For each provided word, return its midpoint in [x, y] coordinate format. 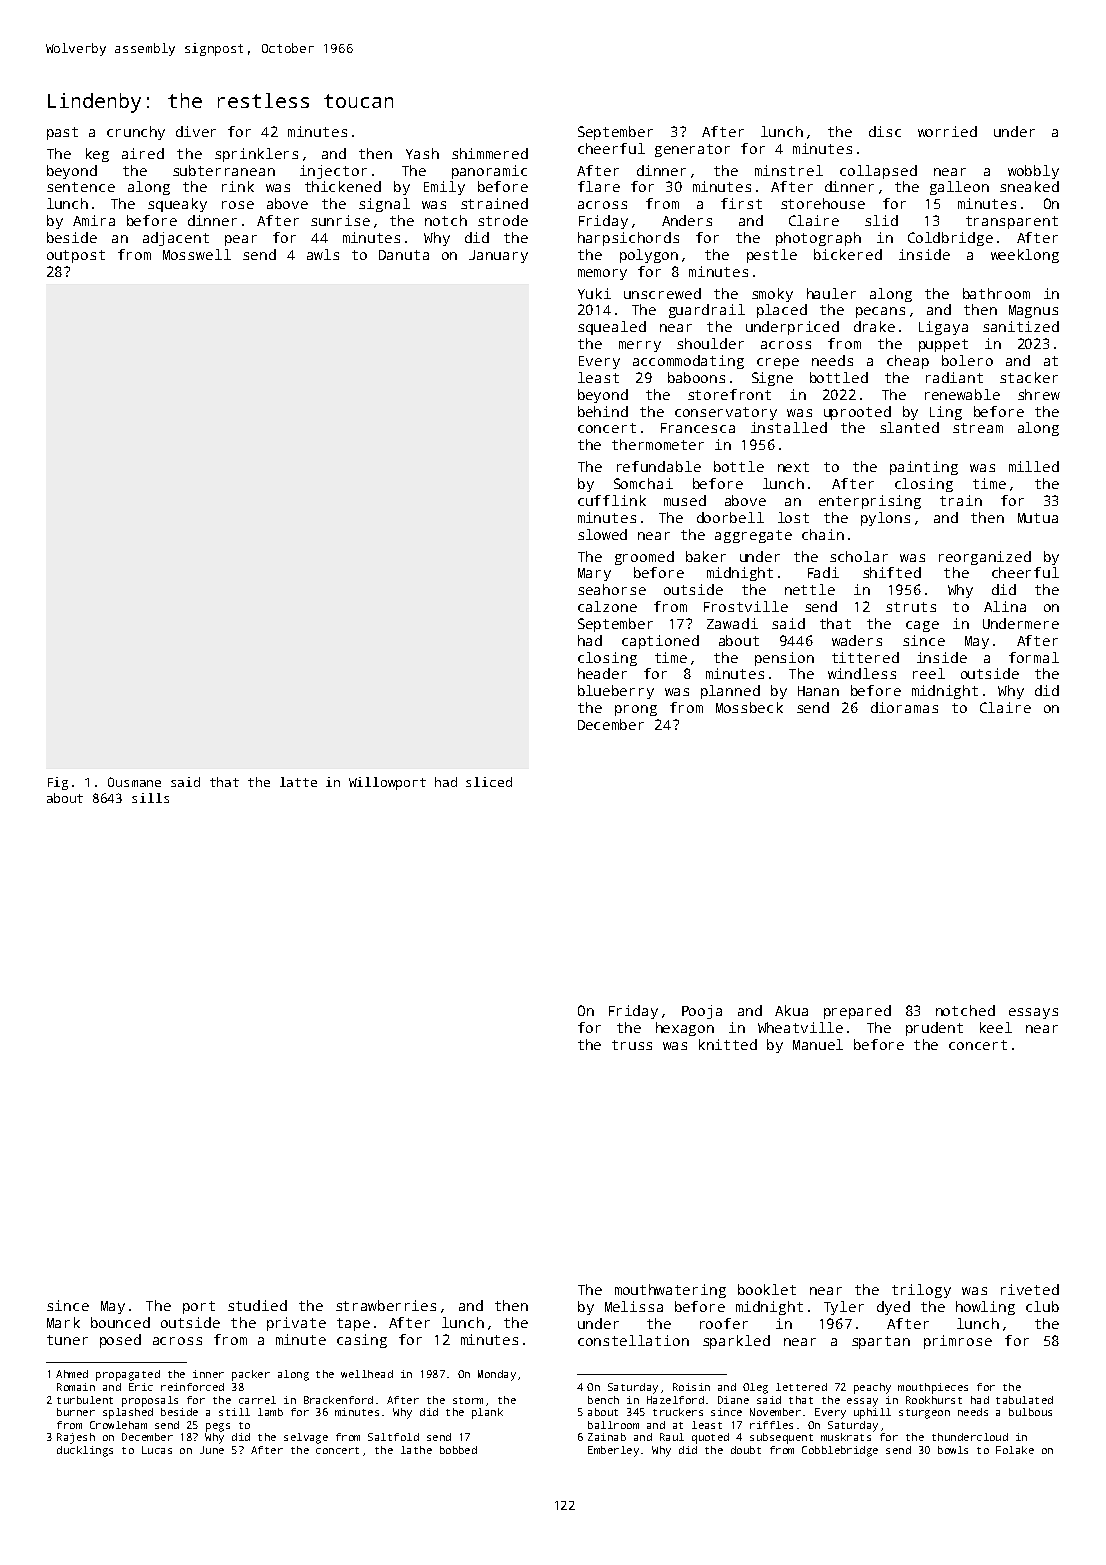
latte [298, 782]
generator [692, 150]
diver [196, 131]
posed [120, 1341]
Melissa [634, 1306]
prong [636, 710]
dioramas [904, 707]
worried [947, 131]
